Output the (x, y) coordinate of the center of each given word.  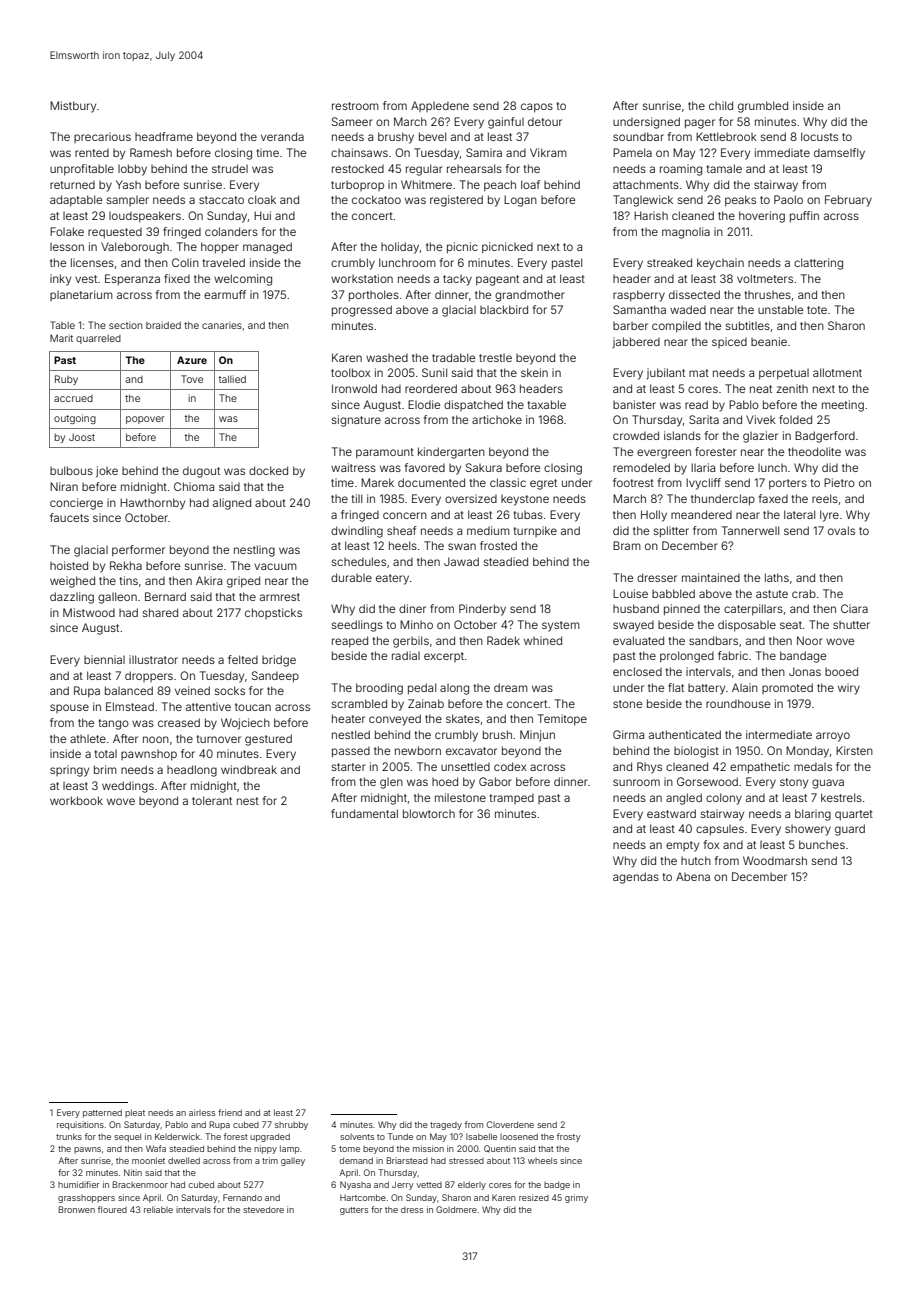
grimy (576, 1198)
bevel (432, 136)
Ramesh (151, 152)
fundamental (364, 813)
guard (850, 830)
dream (511, 687)
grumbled (763, 107)
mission (428, 1148)
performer (138, 550)
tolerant (212, 800)
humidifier (78, 1184)
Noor (810, 640)
